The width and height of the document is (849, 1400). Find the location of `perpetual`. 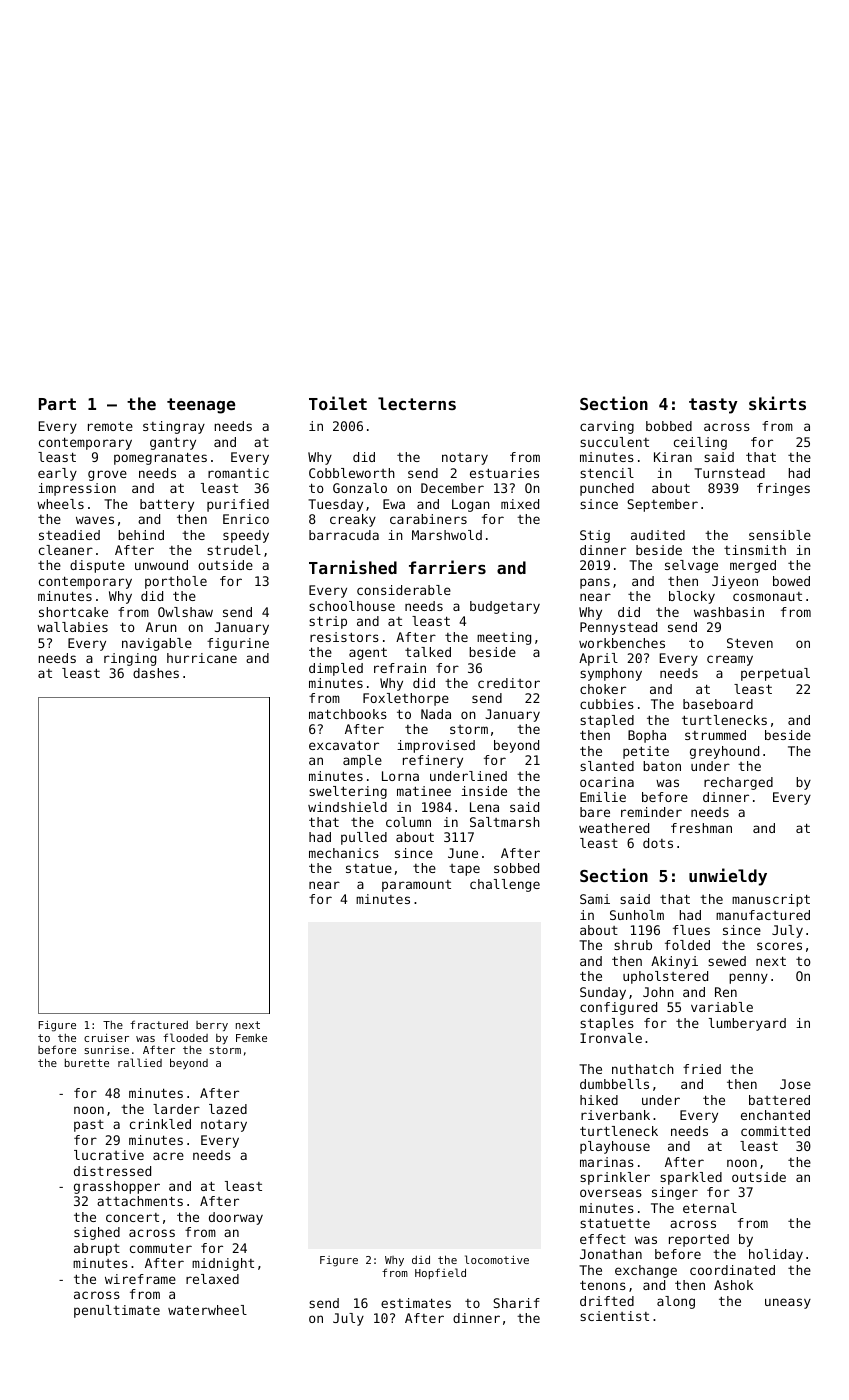

perpetual is located at coordinates (775, 674).
